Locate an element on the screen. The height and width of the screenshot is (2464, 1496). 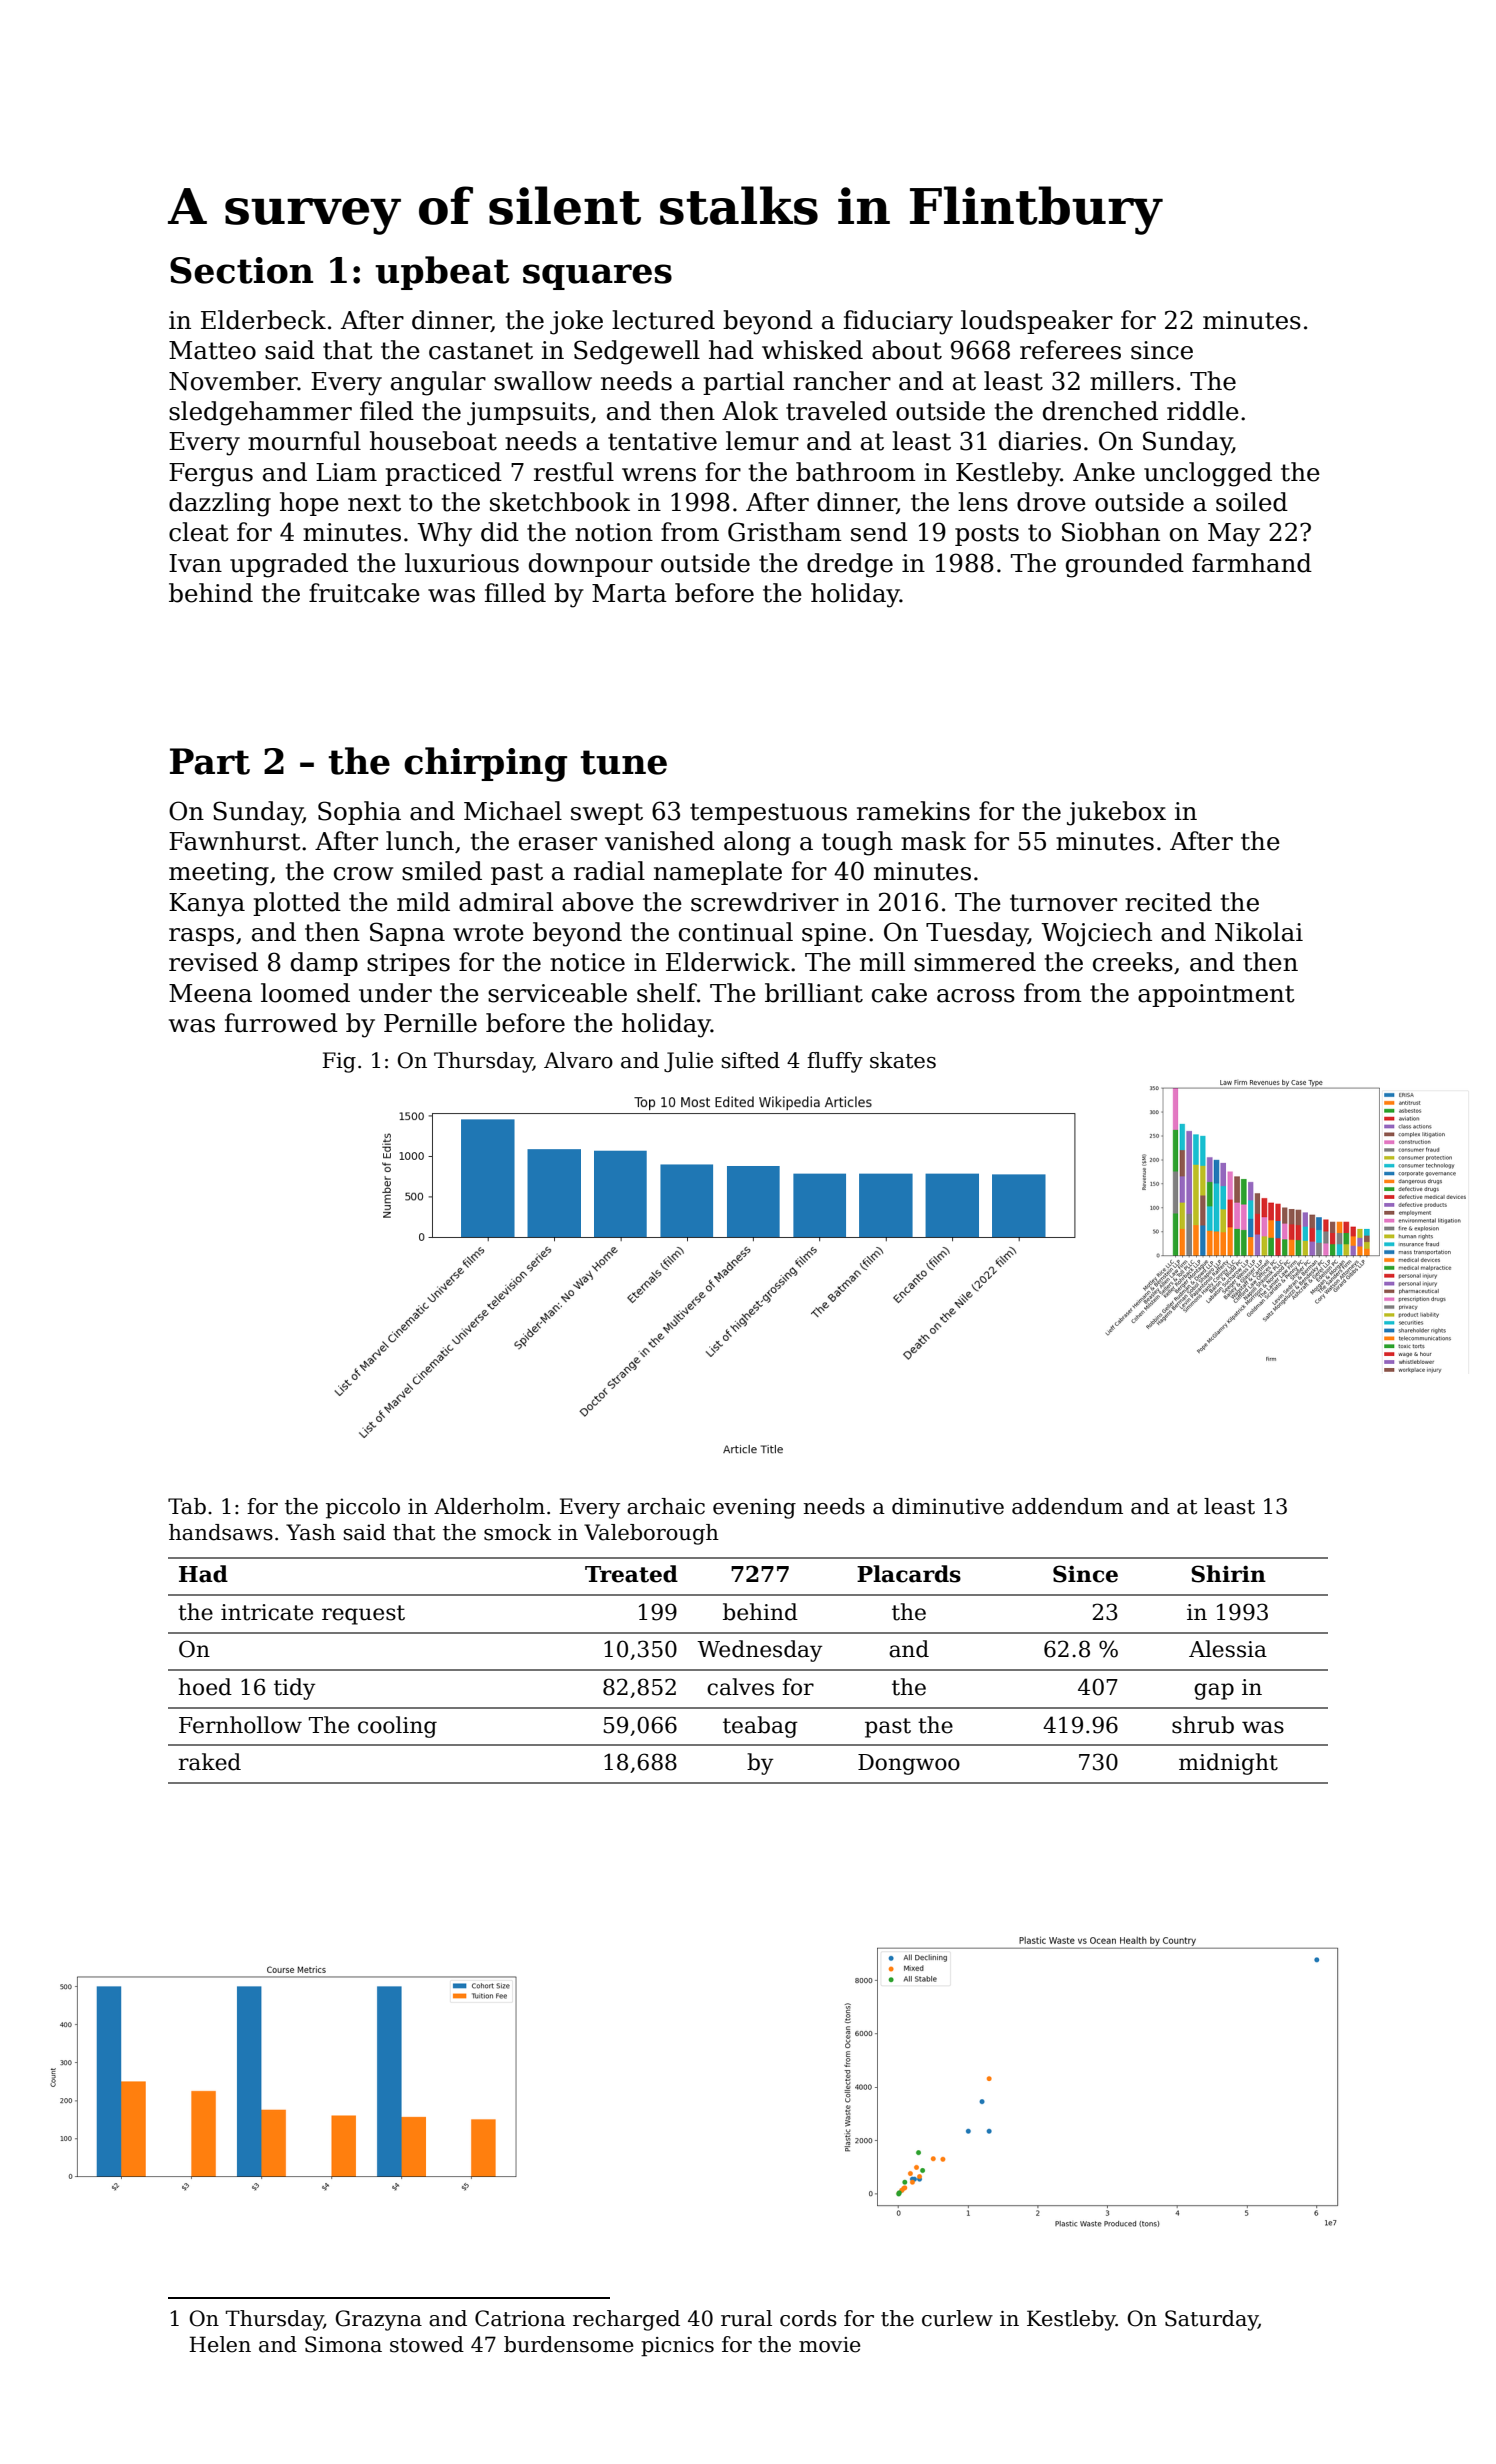
piccolo is located at coordinates (363, 1508).
